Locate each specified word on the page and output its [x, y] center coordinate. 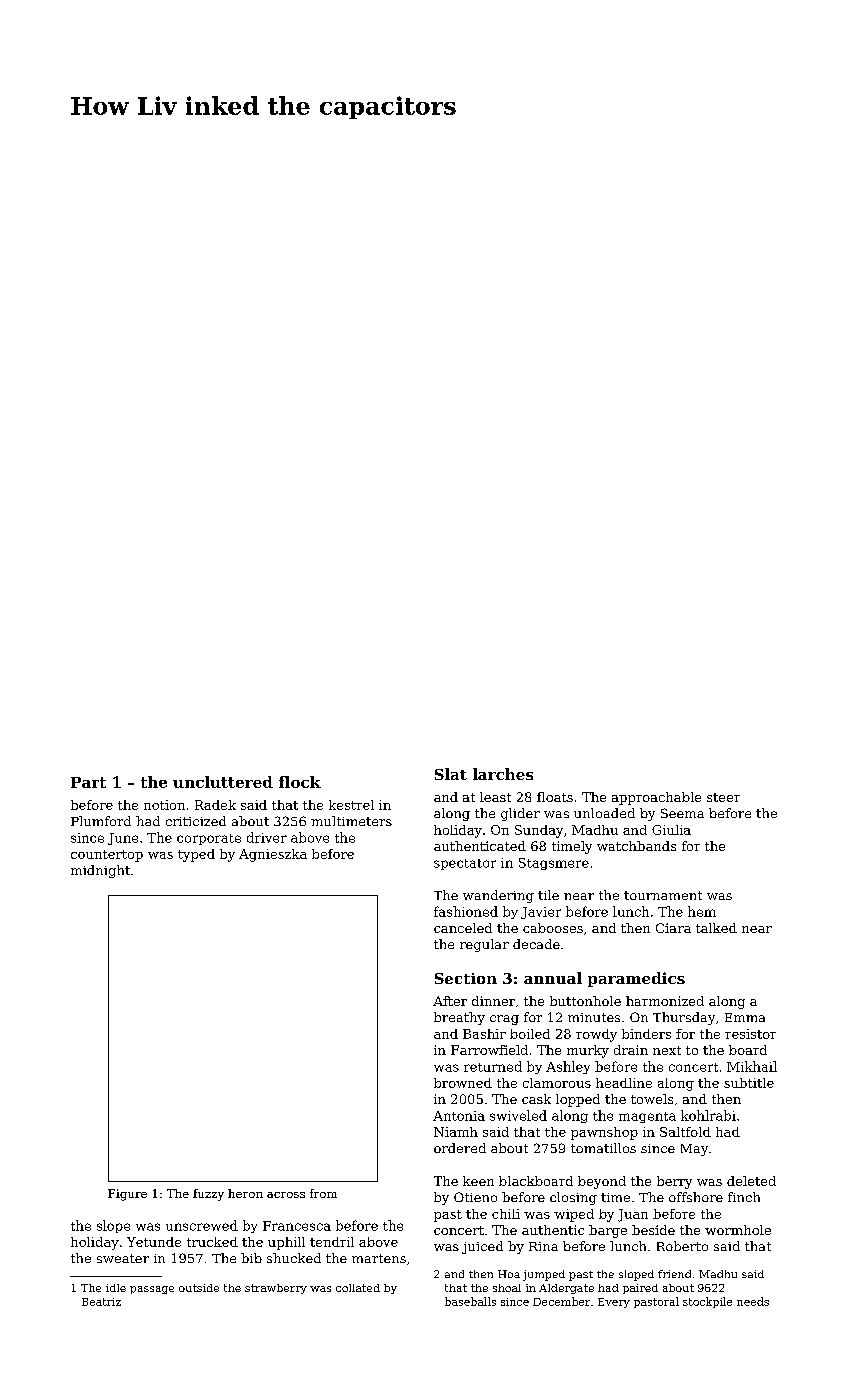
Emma [745, 1017]
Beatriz [101, 1302]
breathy [459, 1018]
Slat [451, 774]
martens [379, 1258]
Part [88, 782]
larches [503, 774]
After [450, 1001]
